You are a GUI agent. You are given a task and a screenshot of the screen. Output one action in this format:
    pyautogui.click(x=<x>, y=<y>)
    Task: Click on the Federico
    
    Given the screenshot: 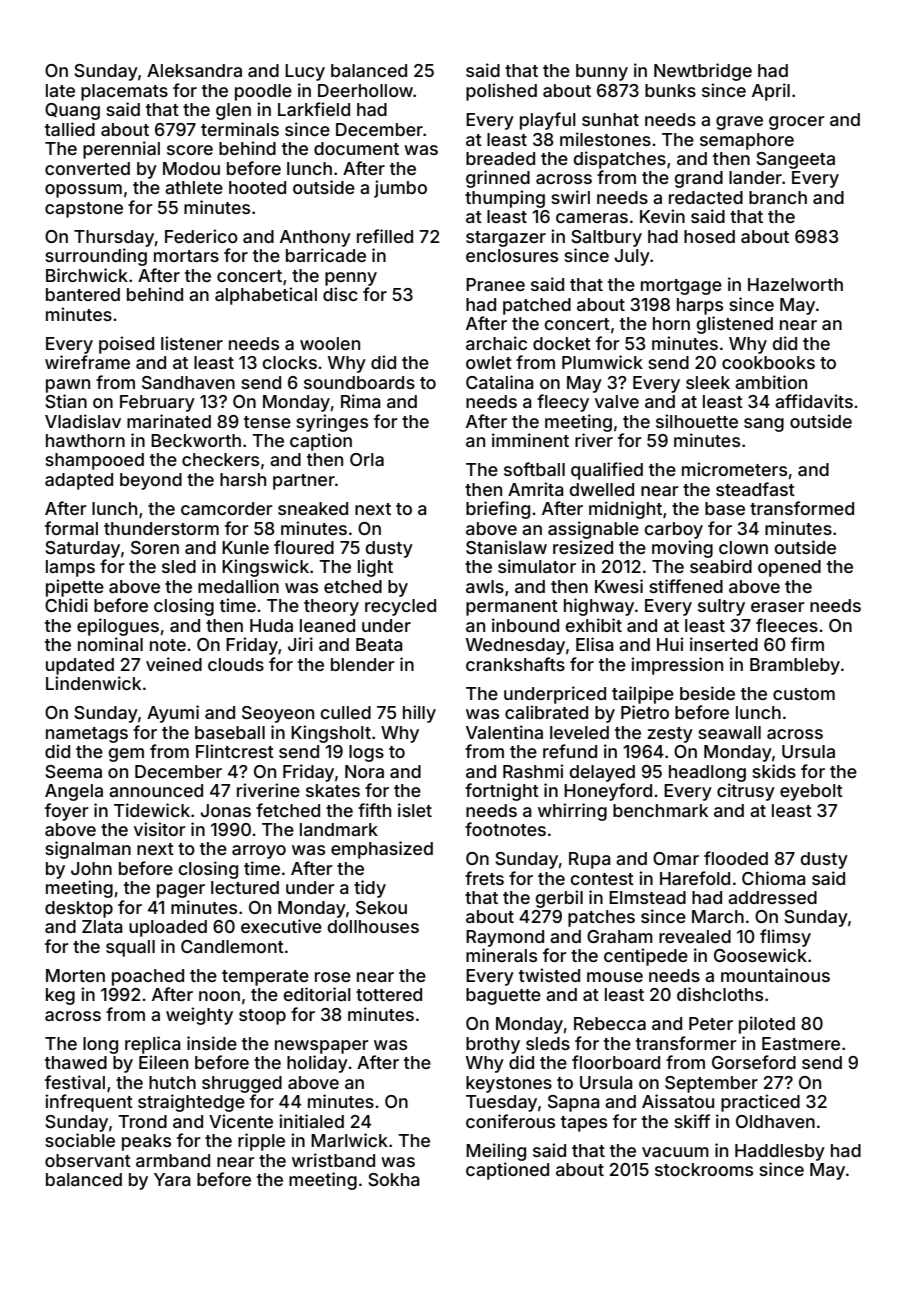 What is the action you would take?
    pyautogui.click(x=201, y=236)
